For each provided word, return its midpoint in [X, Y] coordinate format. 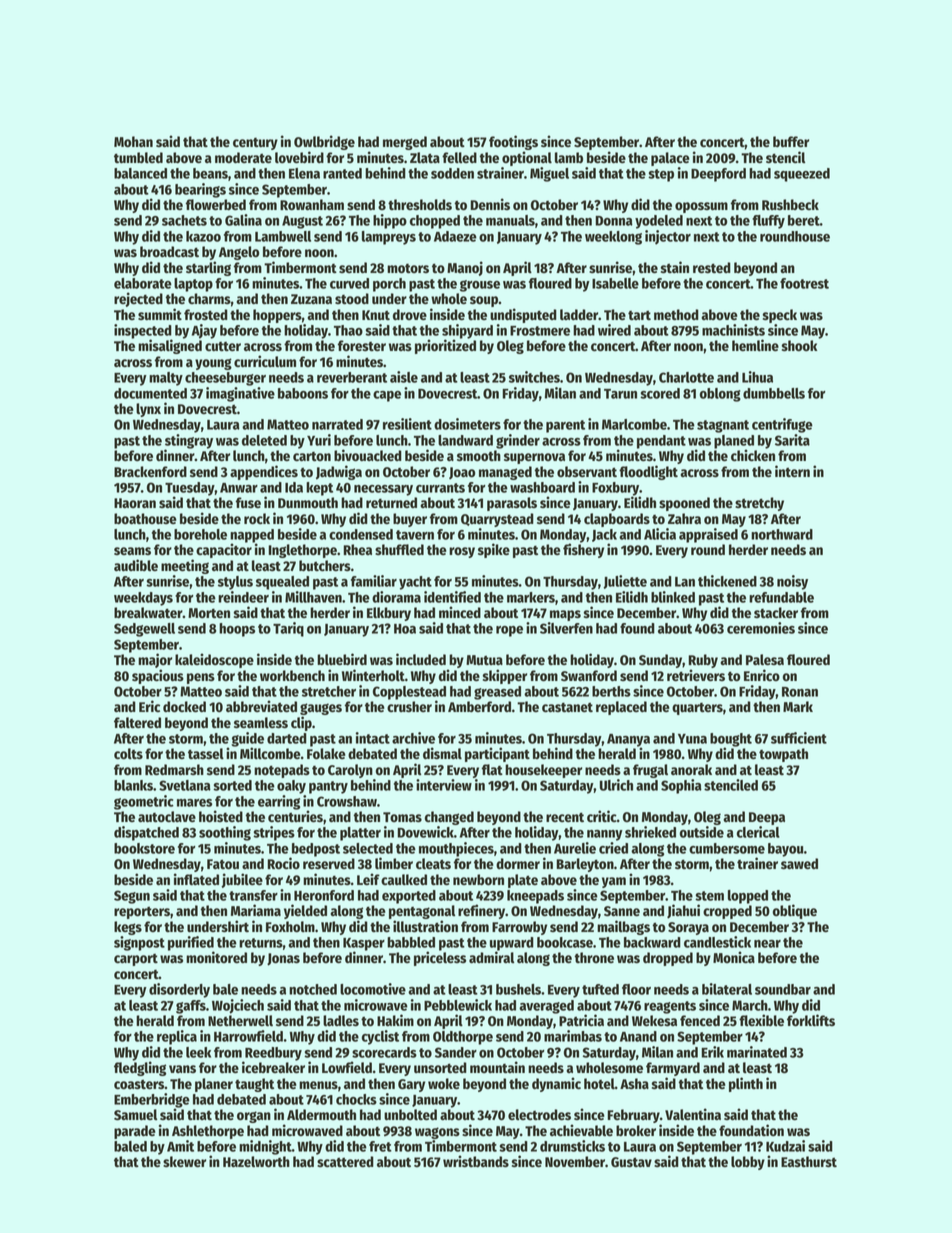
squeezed [802, 175]
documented [150, 393]
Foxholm [290, 926]
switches [534, 377]
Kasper [364, 944]
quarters [697, 708]
